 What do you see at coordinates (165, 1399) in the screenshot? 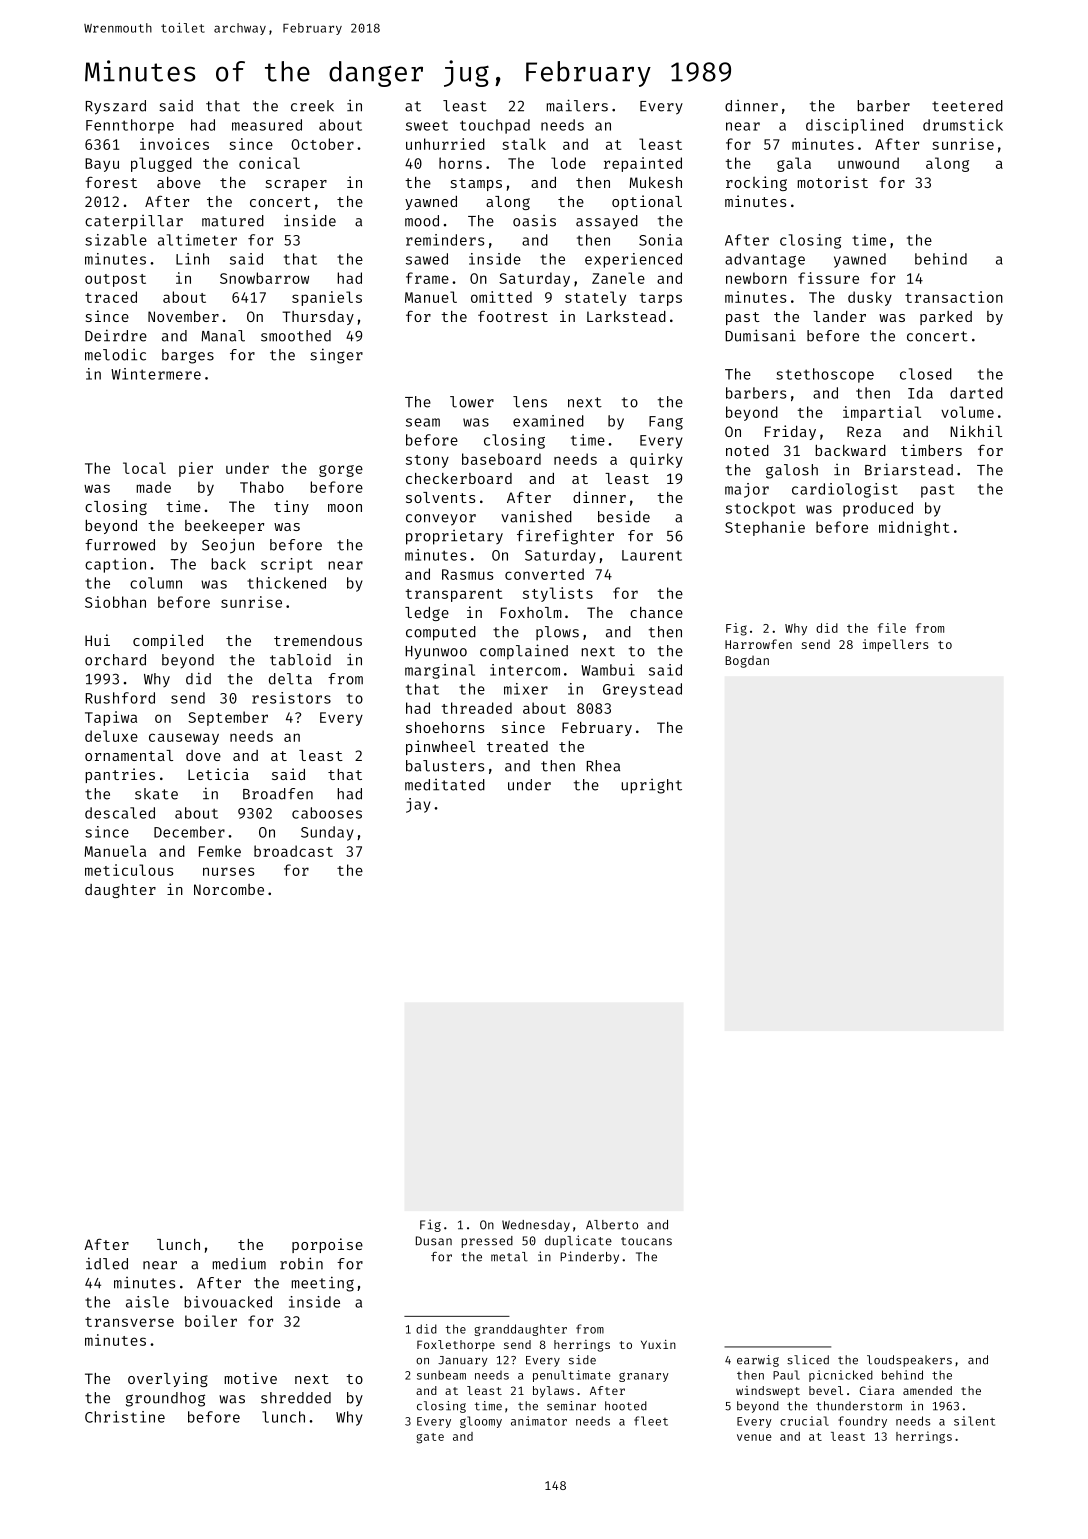
I see `groundhog` at bounding box center [165, 1399].
